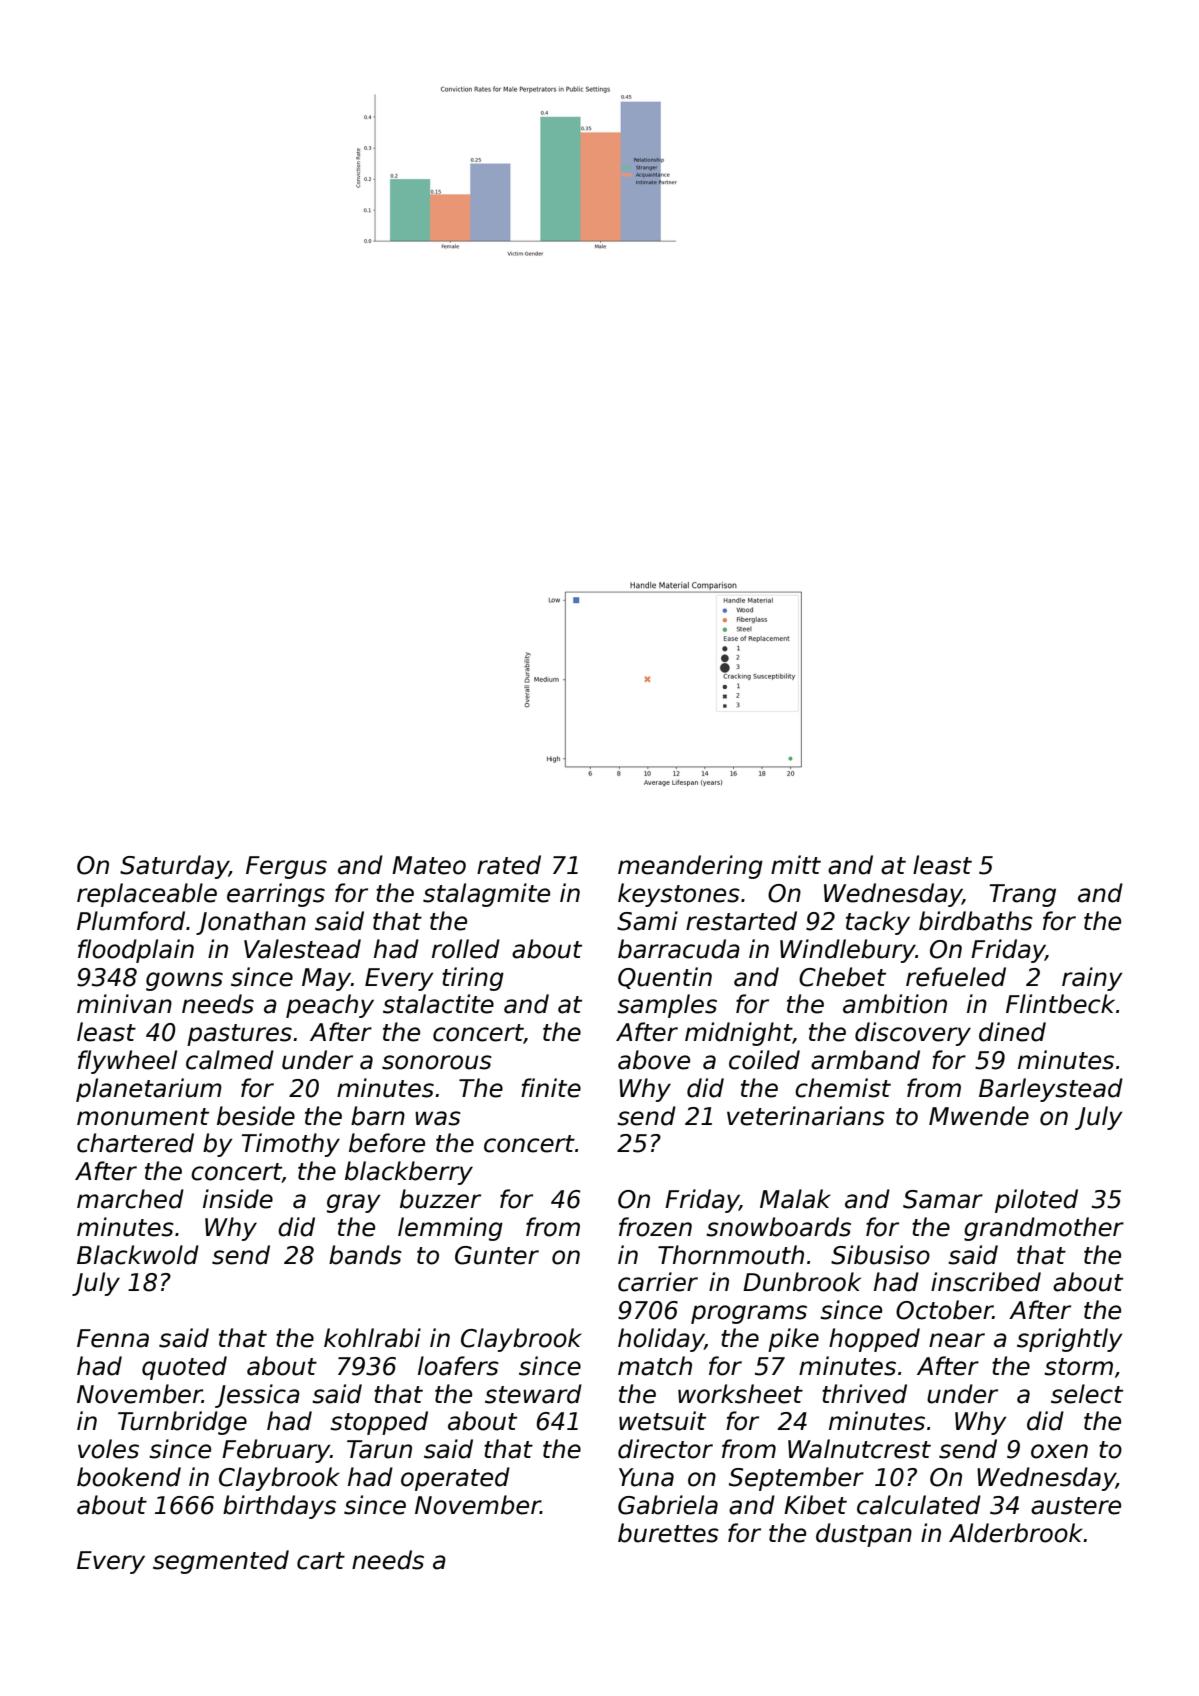 The width and height of the image is (1199, 1696). Describe the element at coordinates (239, 1035) in the image. I see `pastures` at that location.
